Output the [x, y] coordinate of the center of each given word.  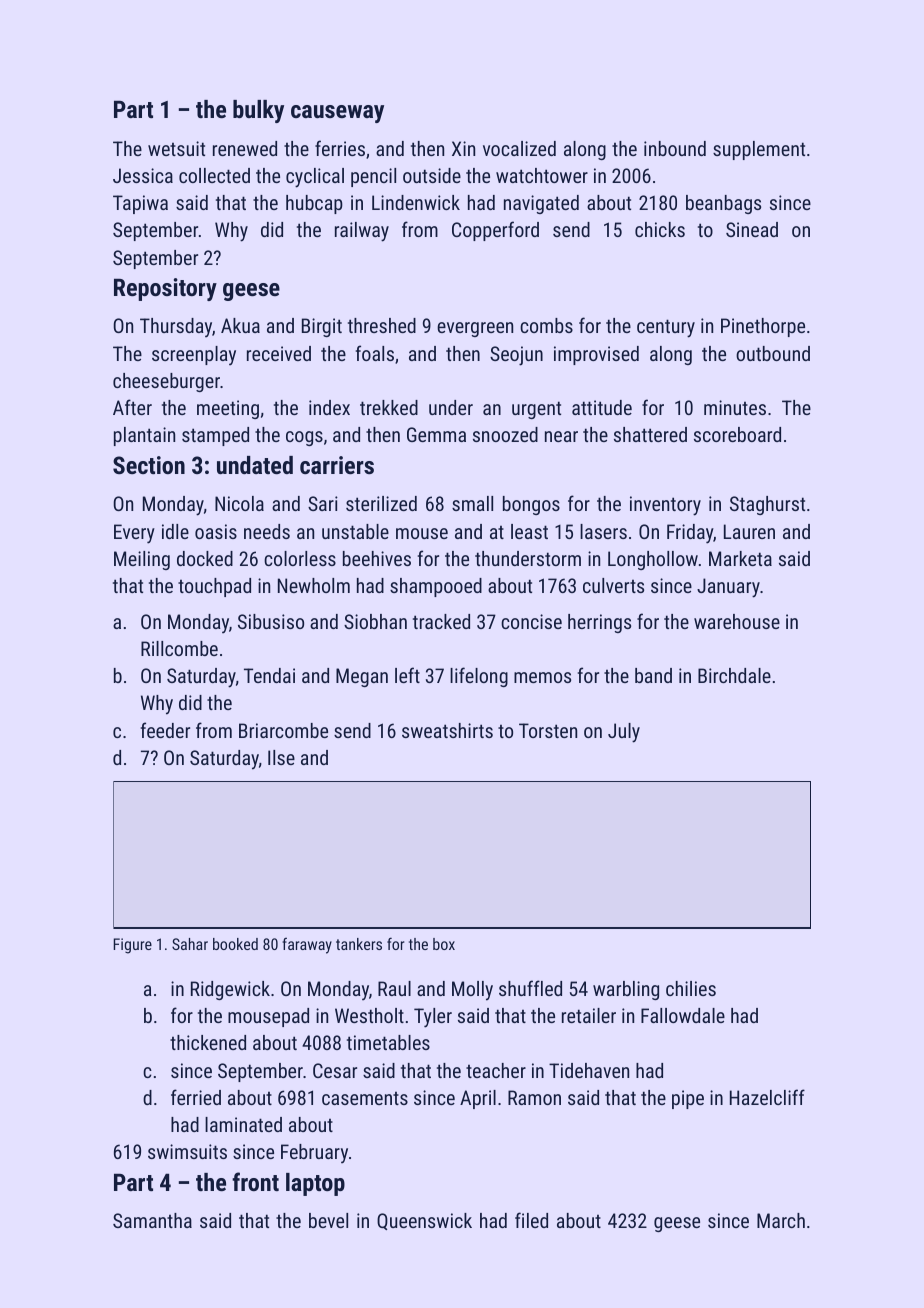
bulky [258, 111]
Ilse [281, 757]
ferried [196, 1097]
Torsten [548, 730]
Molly [472, 991]
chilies [691, 988]
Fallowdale [683, 1015]
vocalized [519, 148]
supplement [759, 150]
